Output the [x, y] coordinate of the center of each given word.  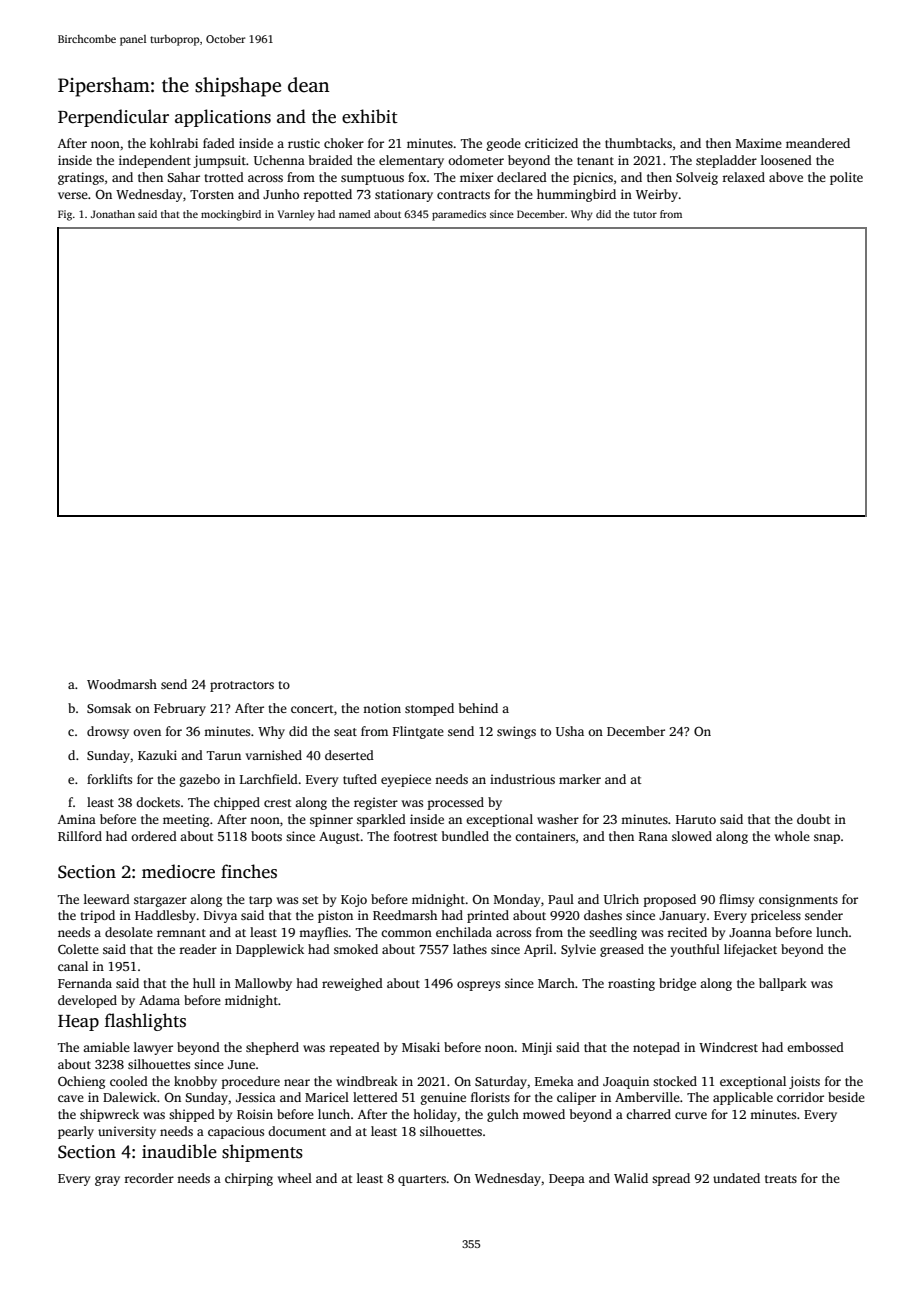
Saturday [501, 1082]
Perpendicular [113, 118]
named [355, 214]
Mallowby [263, 984]
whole [792, 836]
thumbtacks [638, 143]
